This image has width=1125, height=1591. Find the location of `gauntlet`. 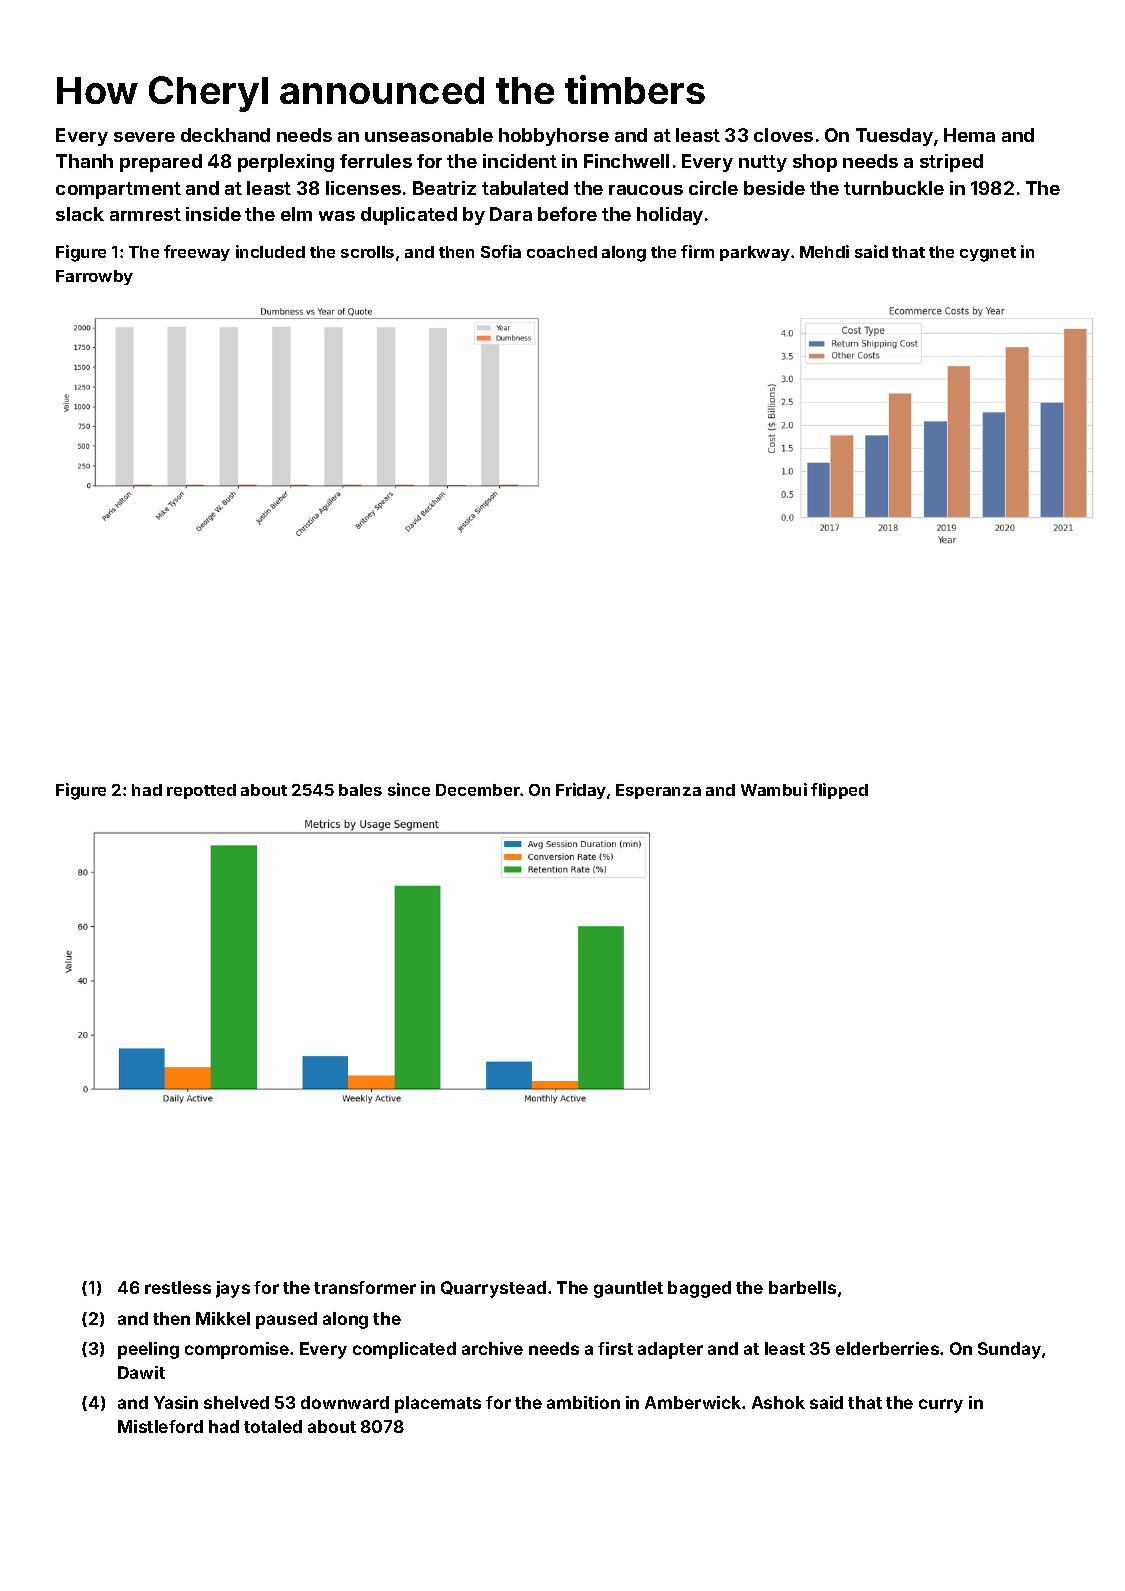

gauntlet is located at coordinates (628, 1289).
